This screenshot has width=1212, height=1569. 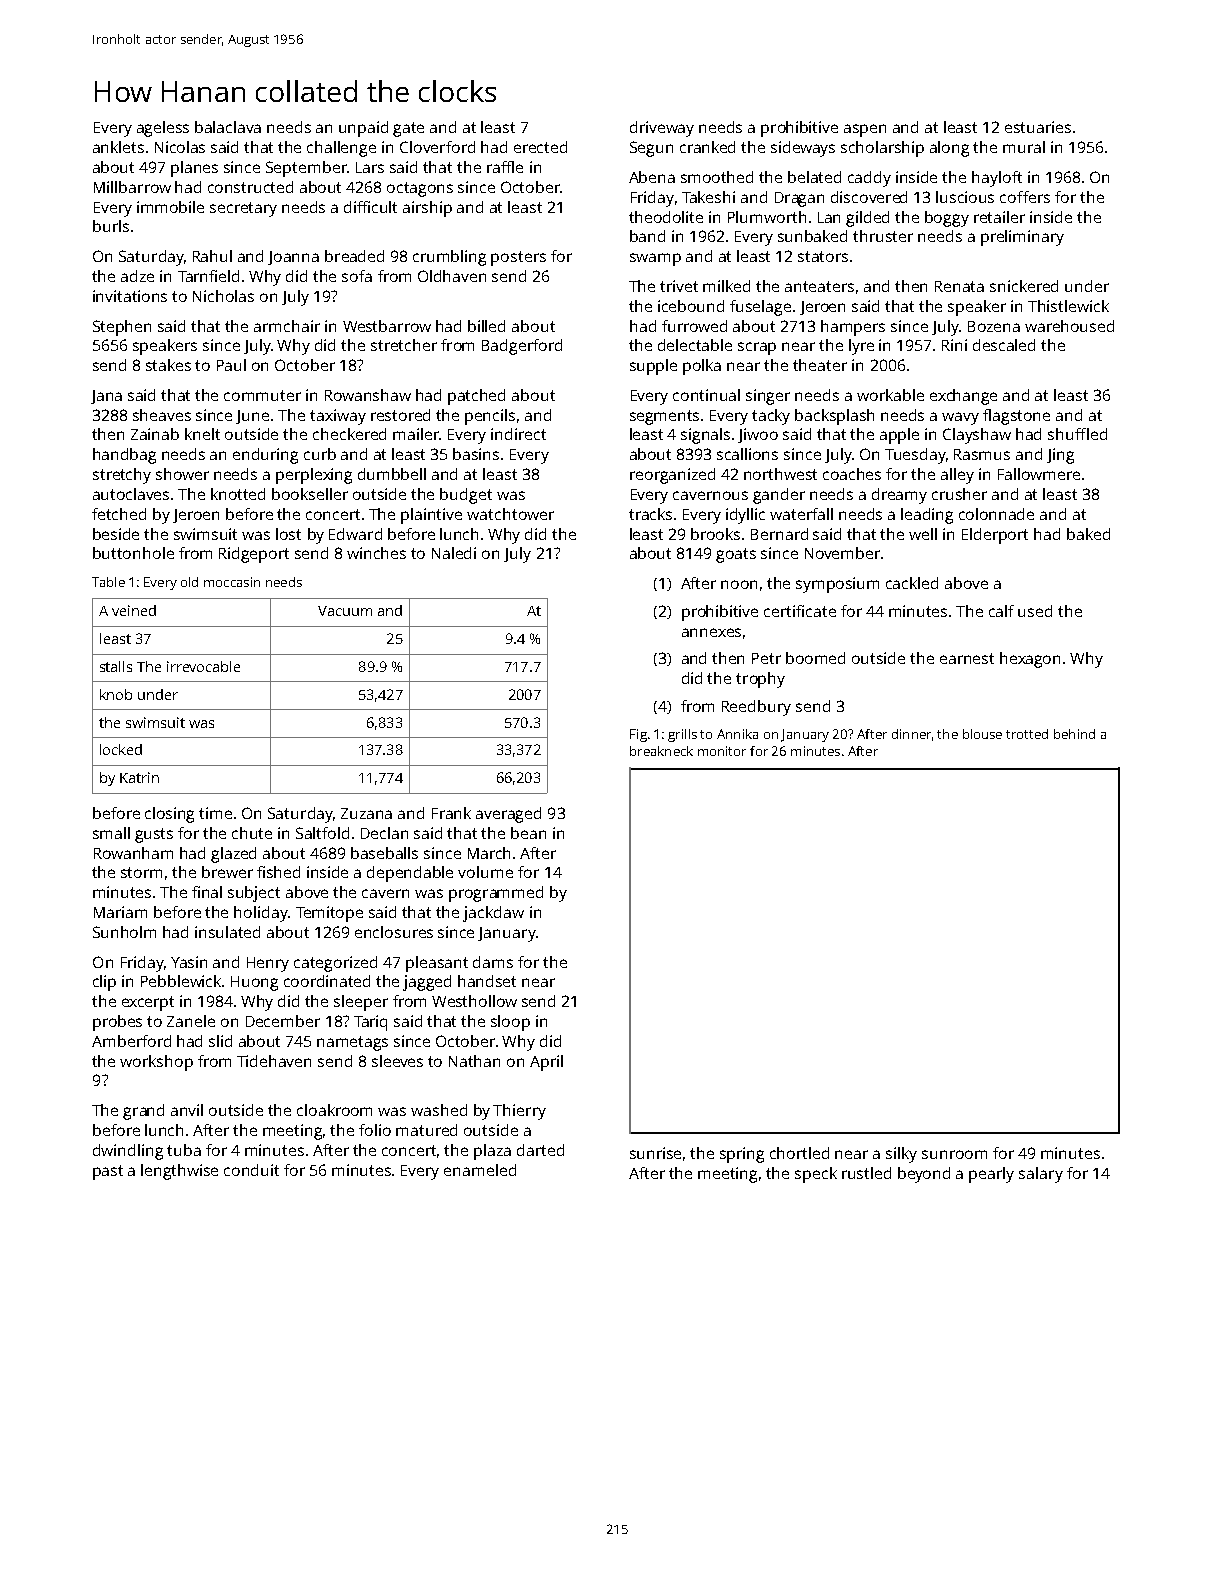 What do you see at coordinates (911, 734) in the screenshot?
I see `dinner` at bounding box center [911, 734].
